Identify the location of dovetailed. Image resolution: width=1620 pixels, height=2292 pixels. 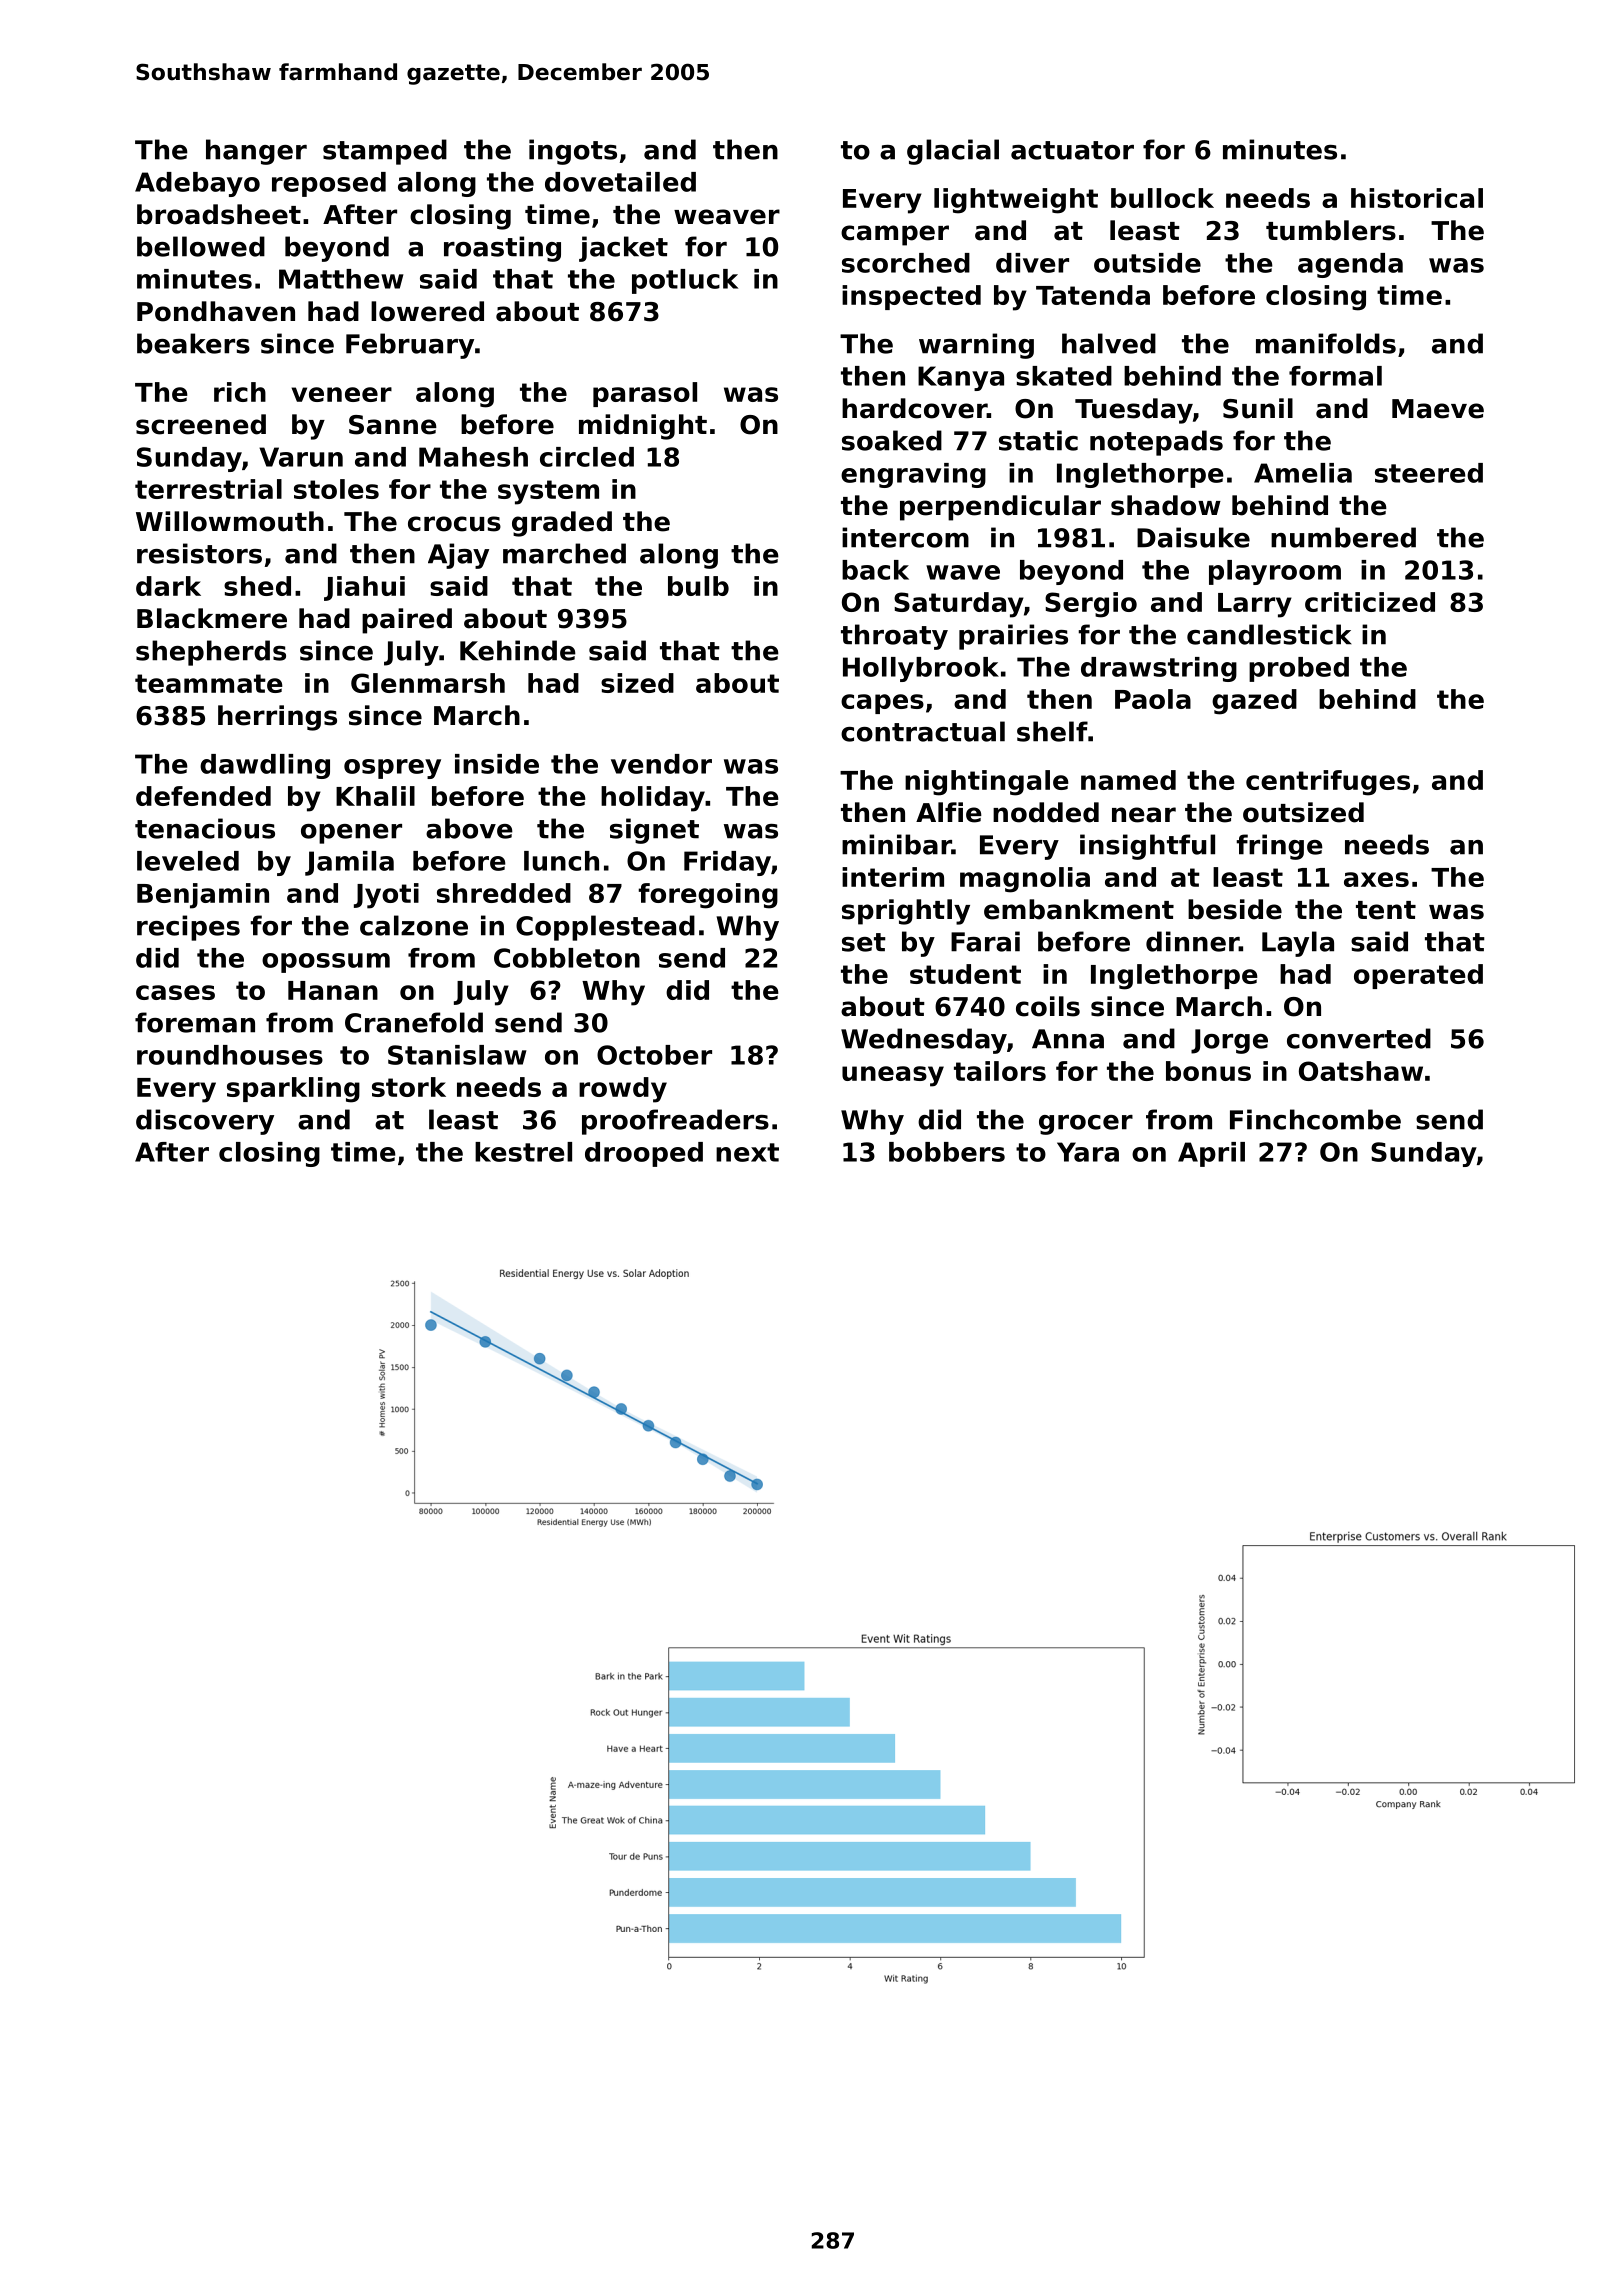
(620, 182).
